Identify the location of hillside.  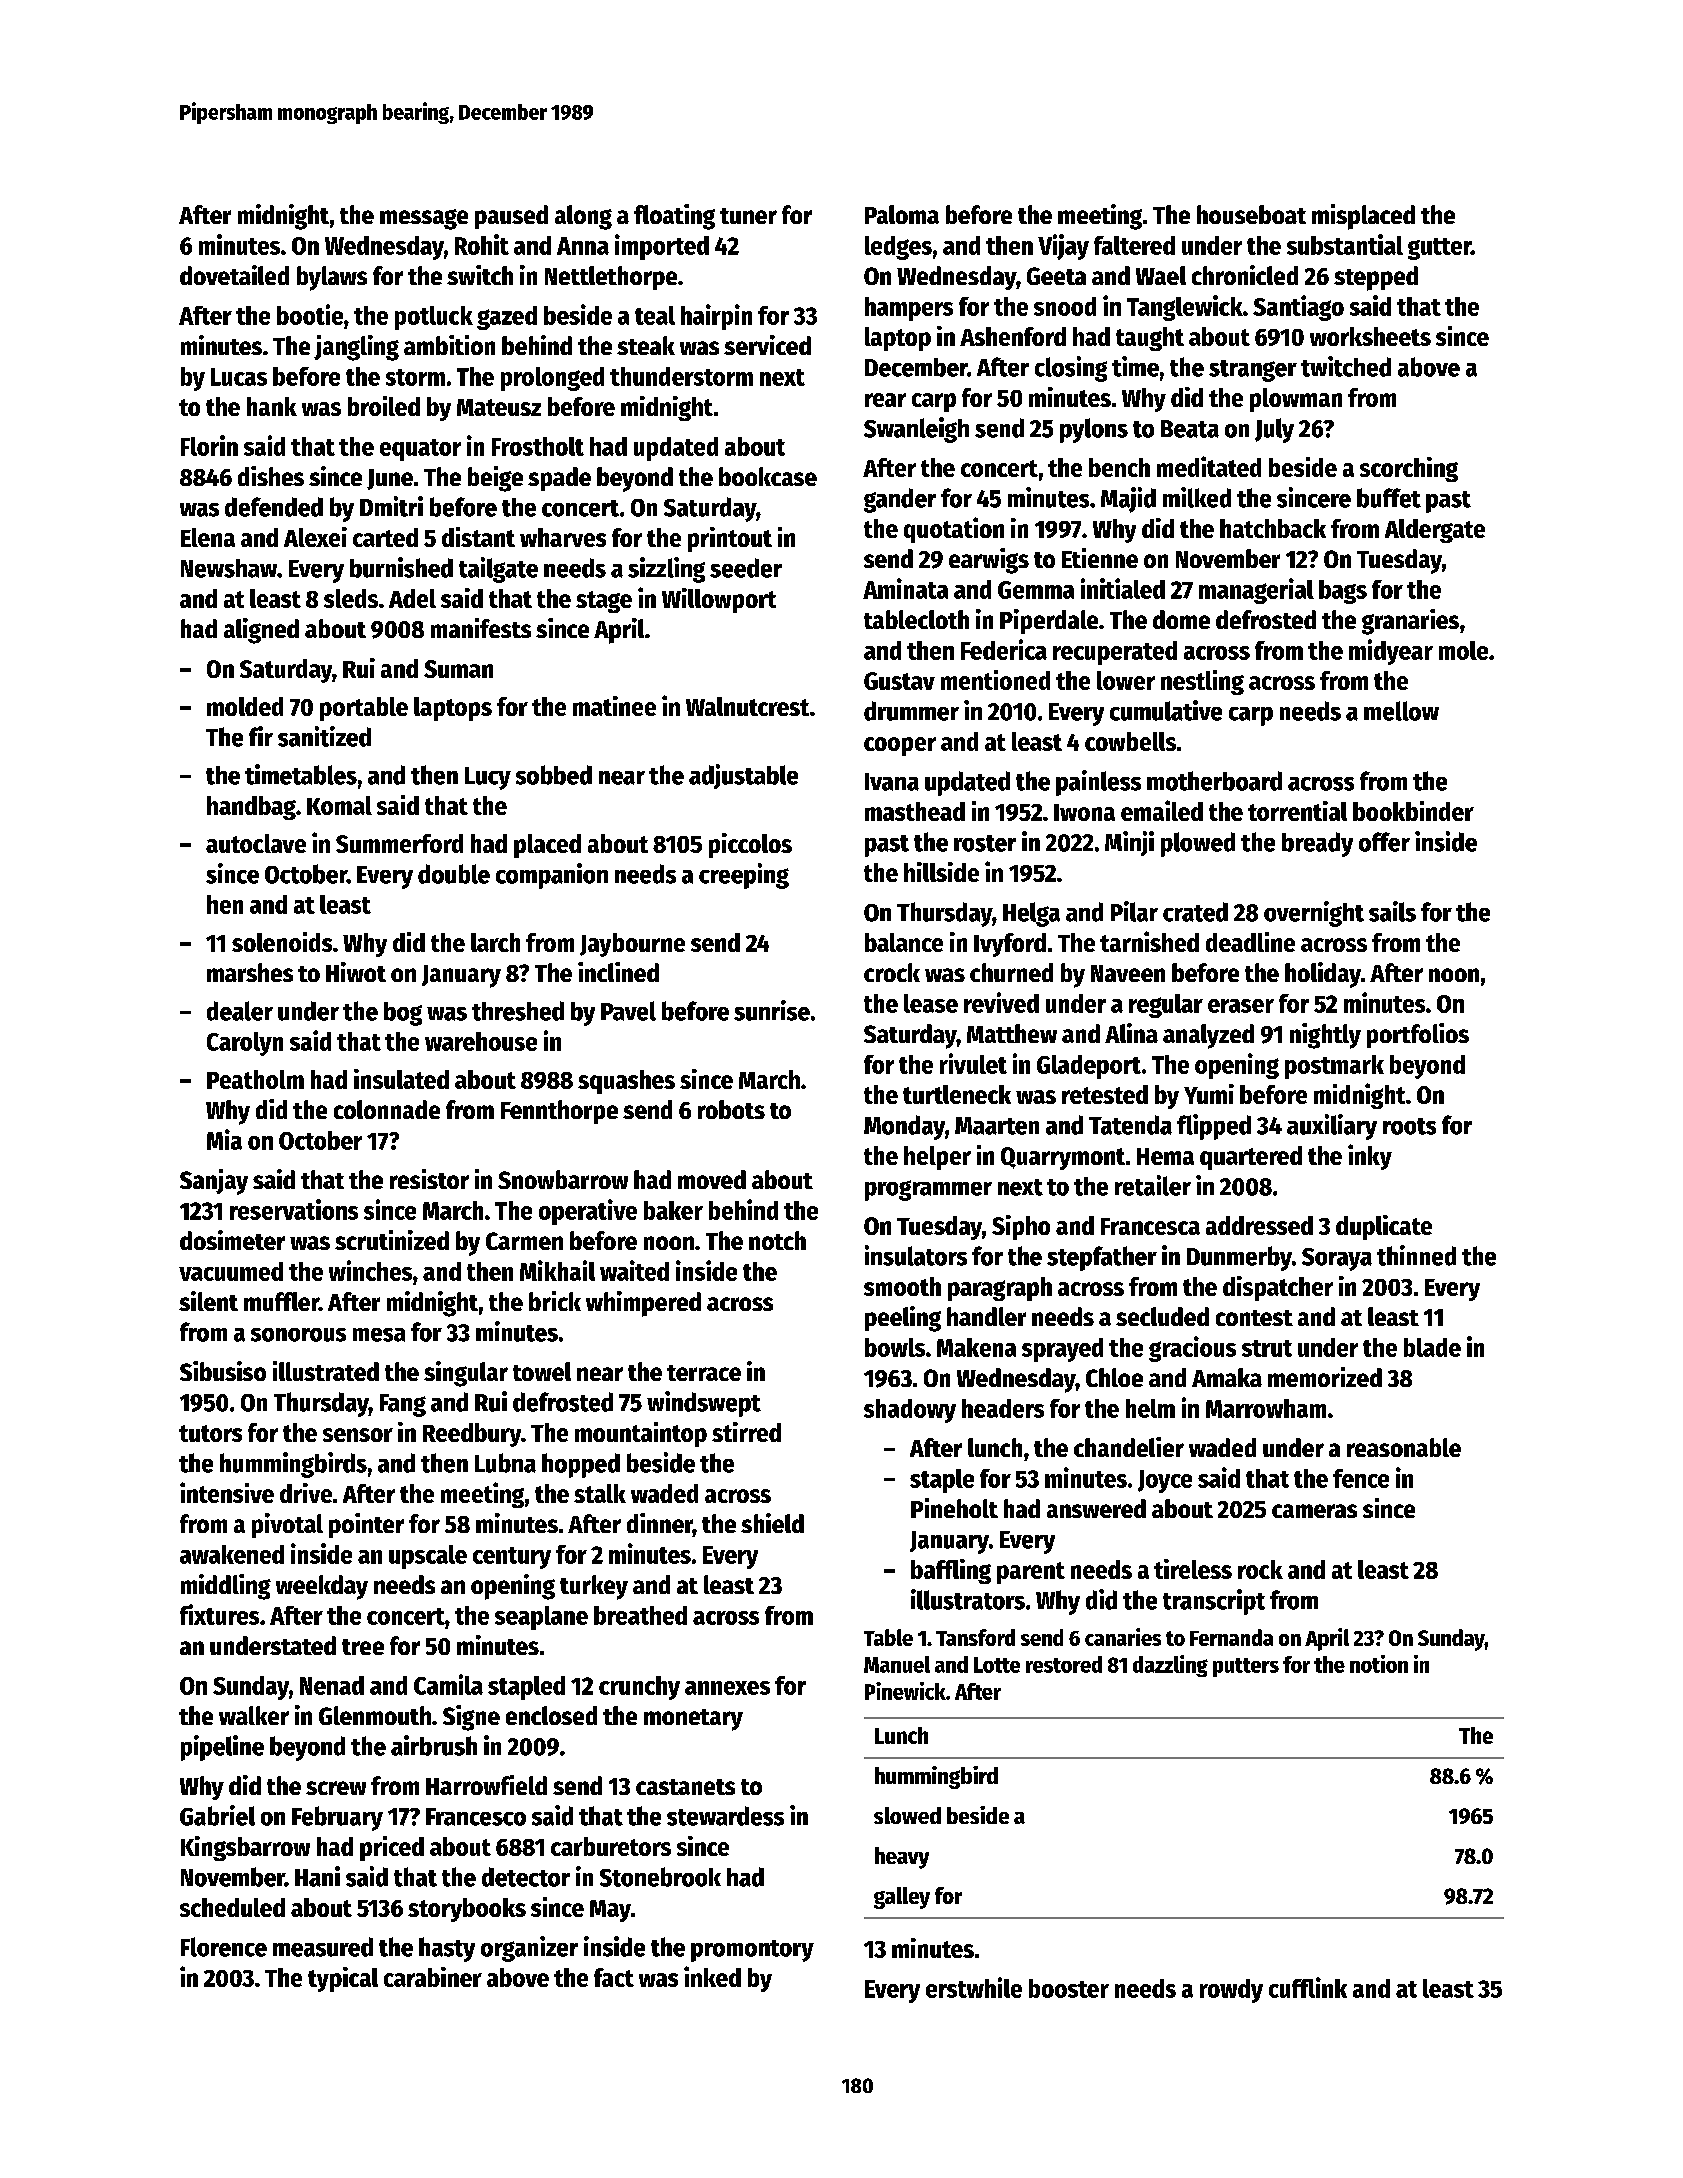
(941, 872).
